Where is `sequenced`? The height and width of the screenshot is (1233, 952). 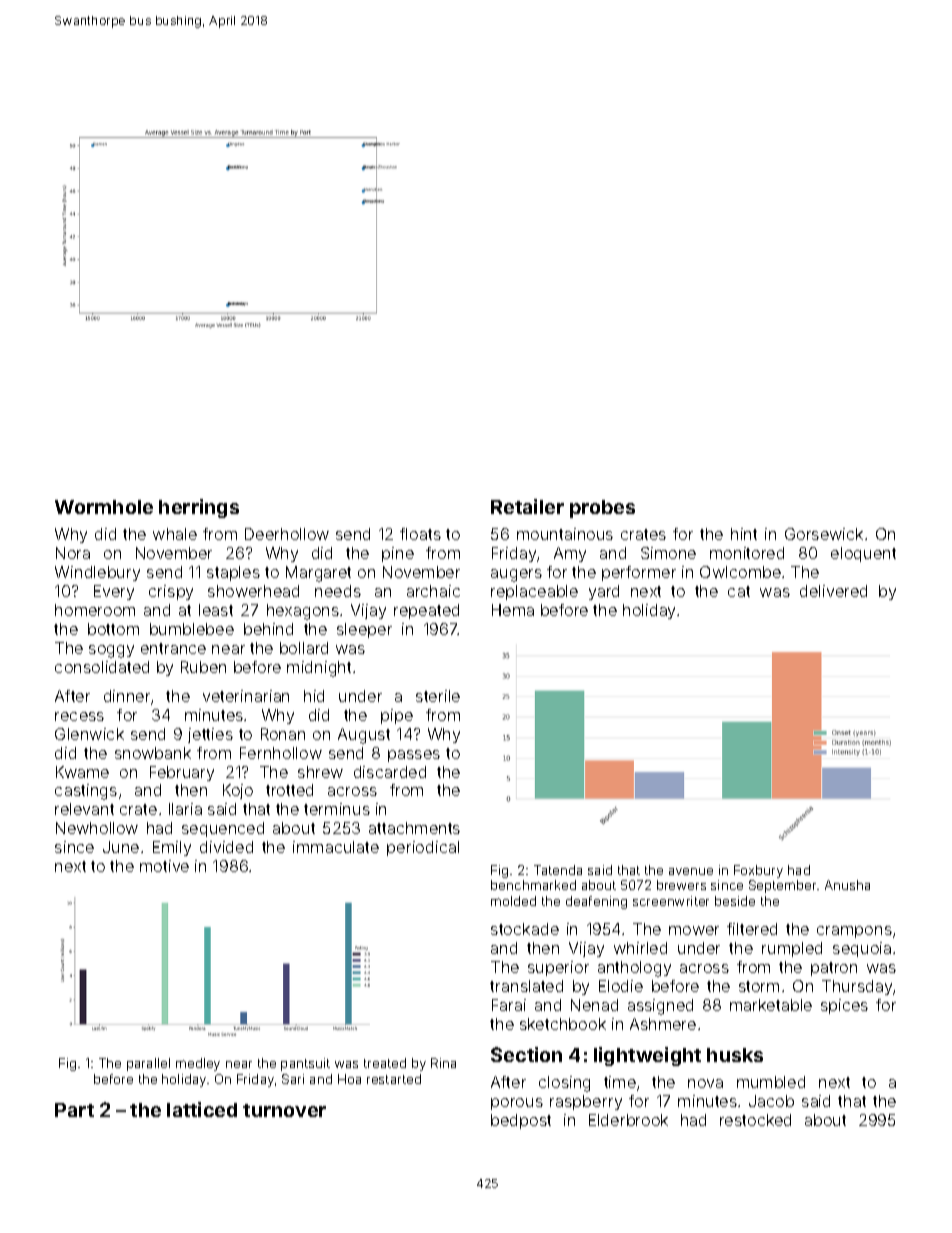 sequenced is located at coordinates (223, 829).
